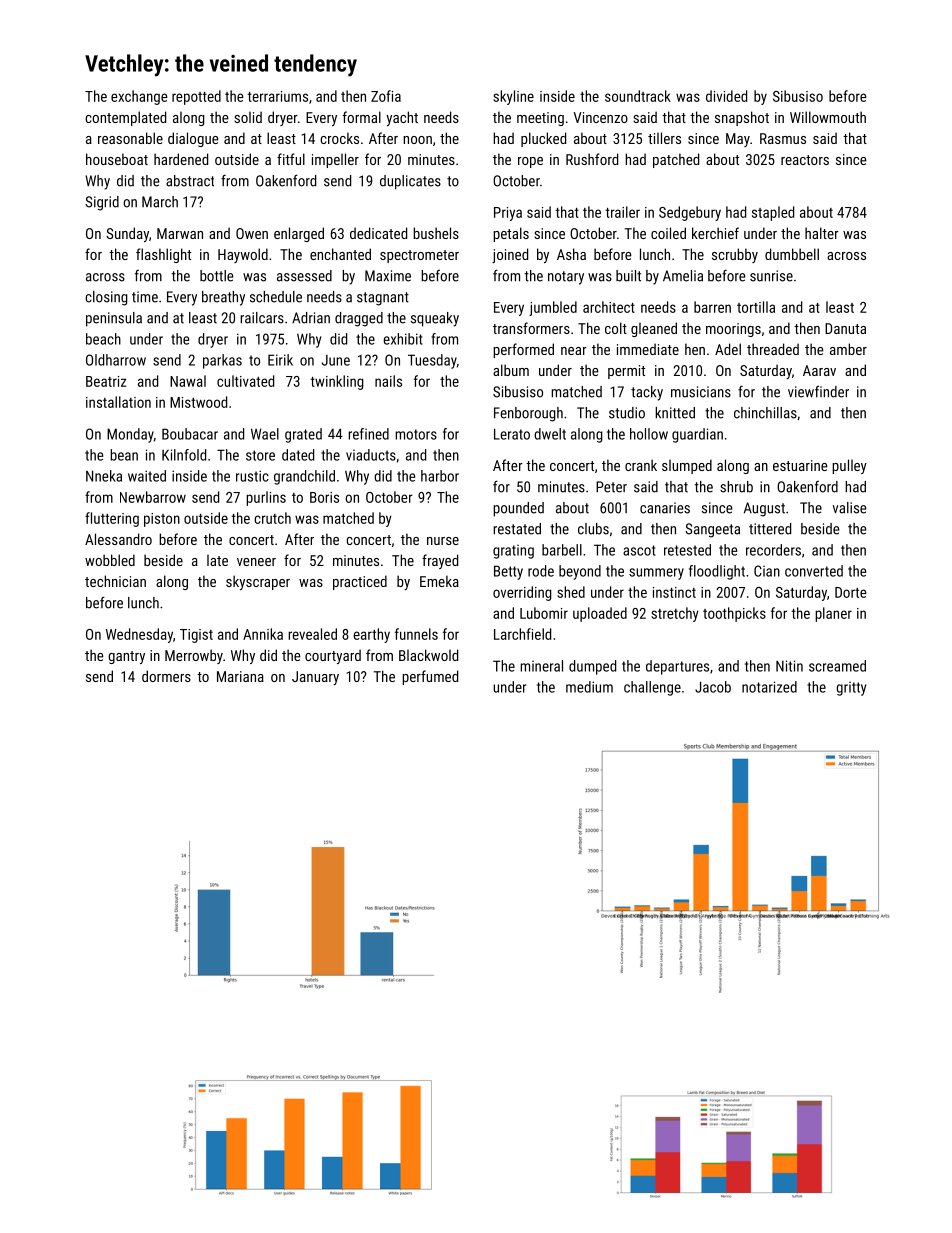 This image has width=952, height=1233. What do you see at coordinates (726, 96) in the image?
I see `divided` at bounding box center [726, 96].
